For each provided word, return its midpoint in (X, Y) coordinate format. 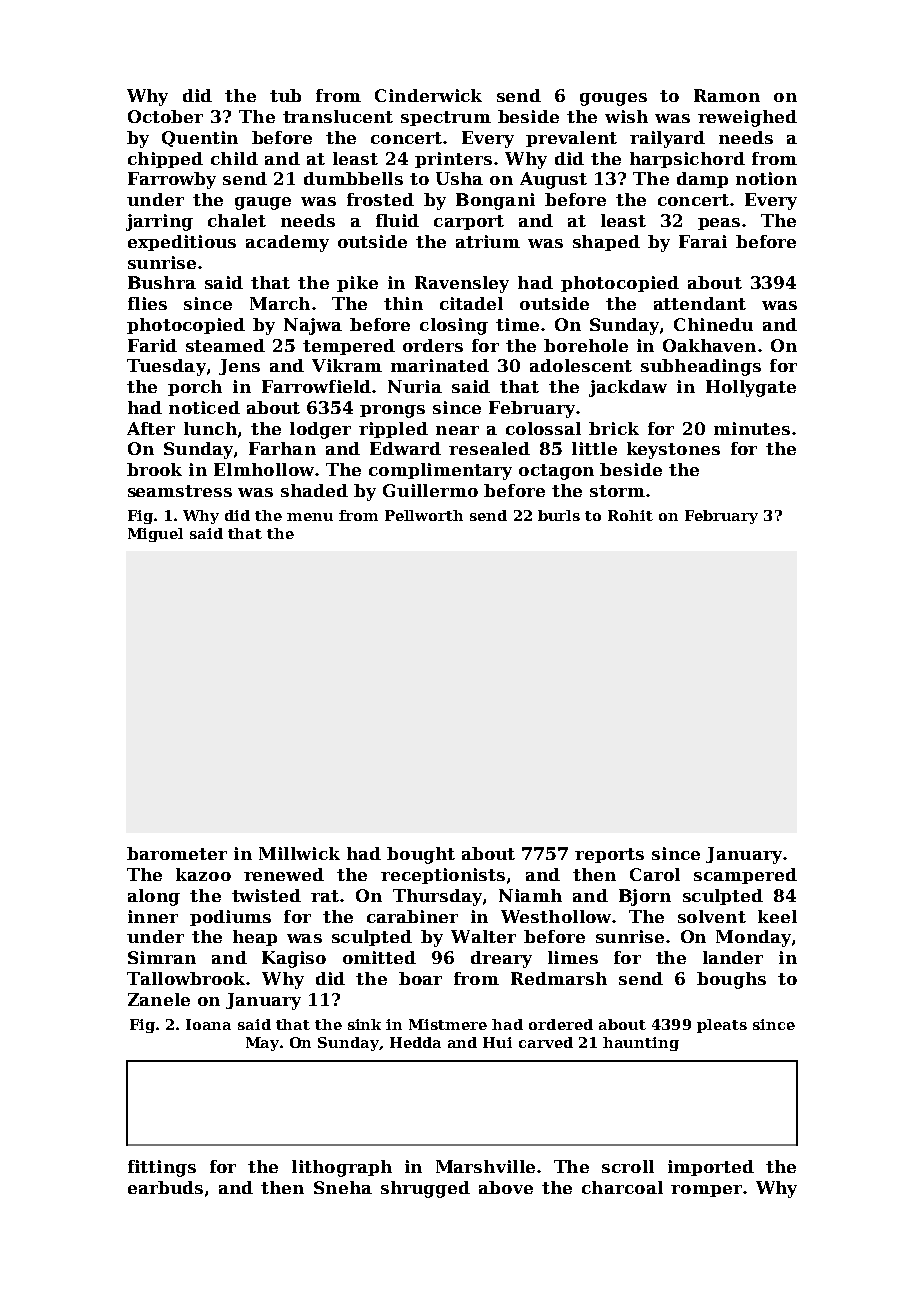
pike (357, 284)
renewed (284, 874)
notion (766, 178)
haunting (641, 1044)
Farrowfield (316, 386)
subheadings (701, 367)
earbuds (165, 1187)
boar (420, 978)
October (165, 116)
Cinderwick (428, 95)
